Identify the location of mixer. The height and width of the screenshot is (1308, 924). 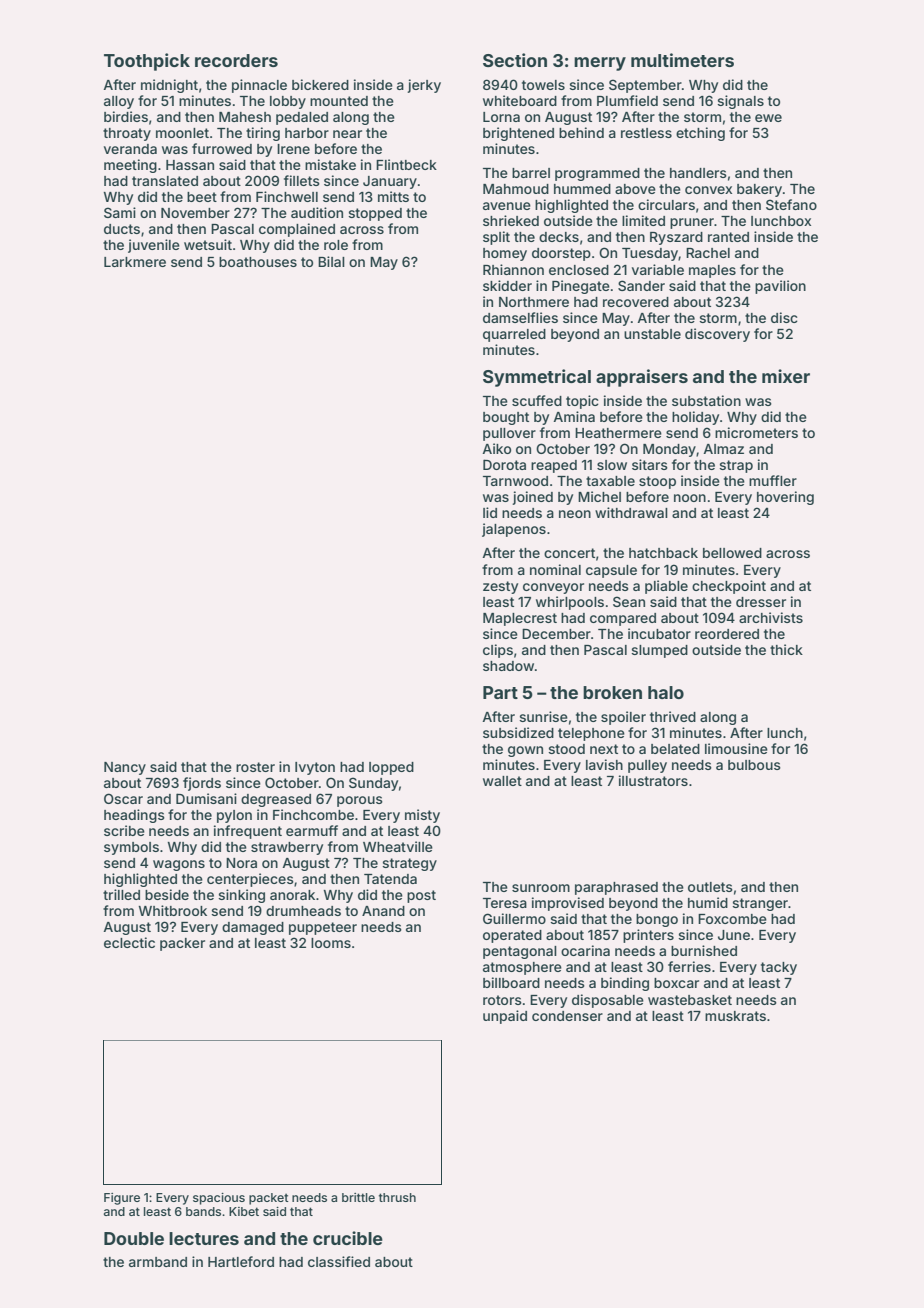
(786, 376).
